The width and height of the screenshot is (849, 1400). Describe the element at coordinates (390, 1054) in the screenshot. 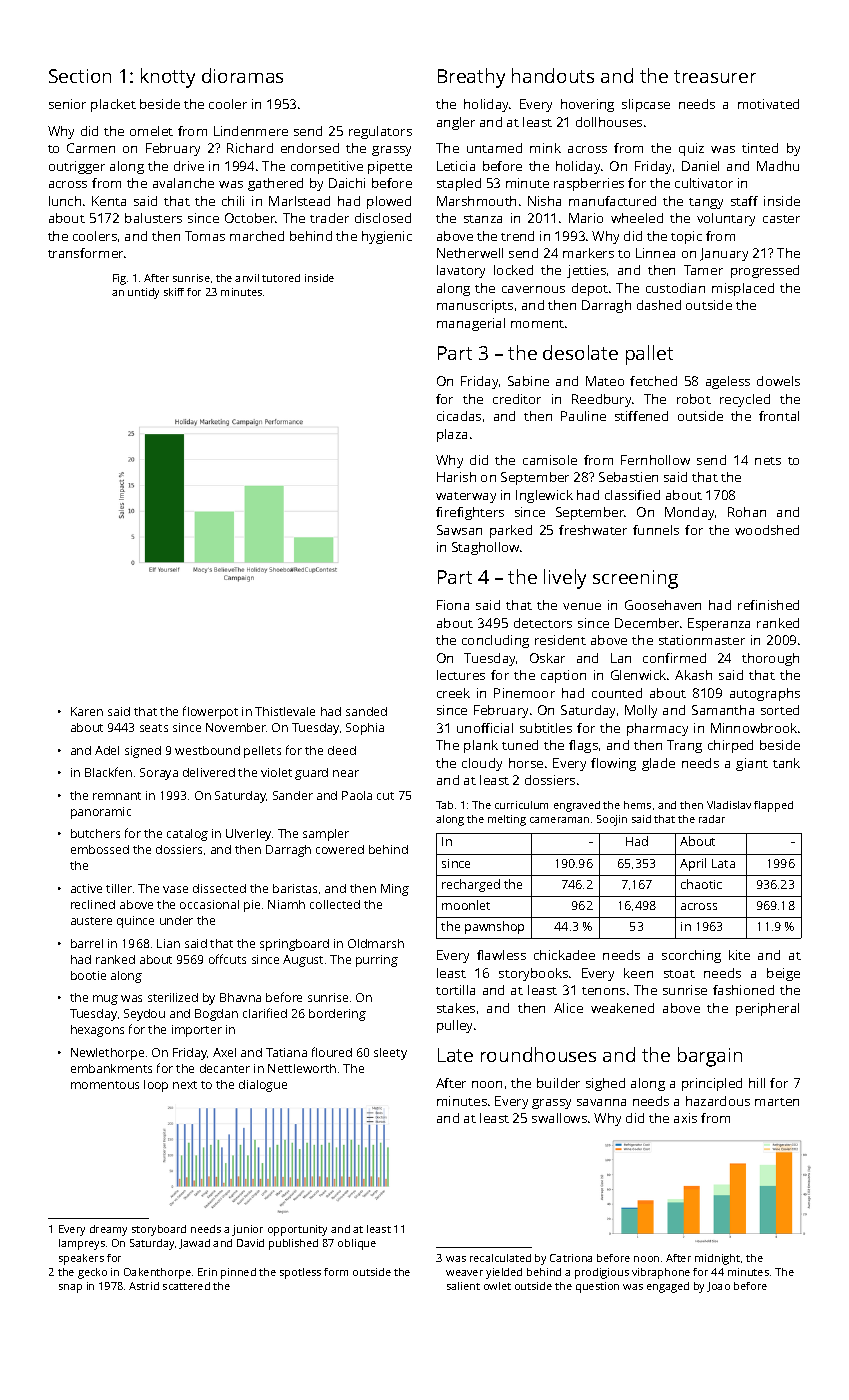

I see `sleety` at that location.
